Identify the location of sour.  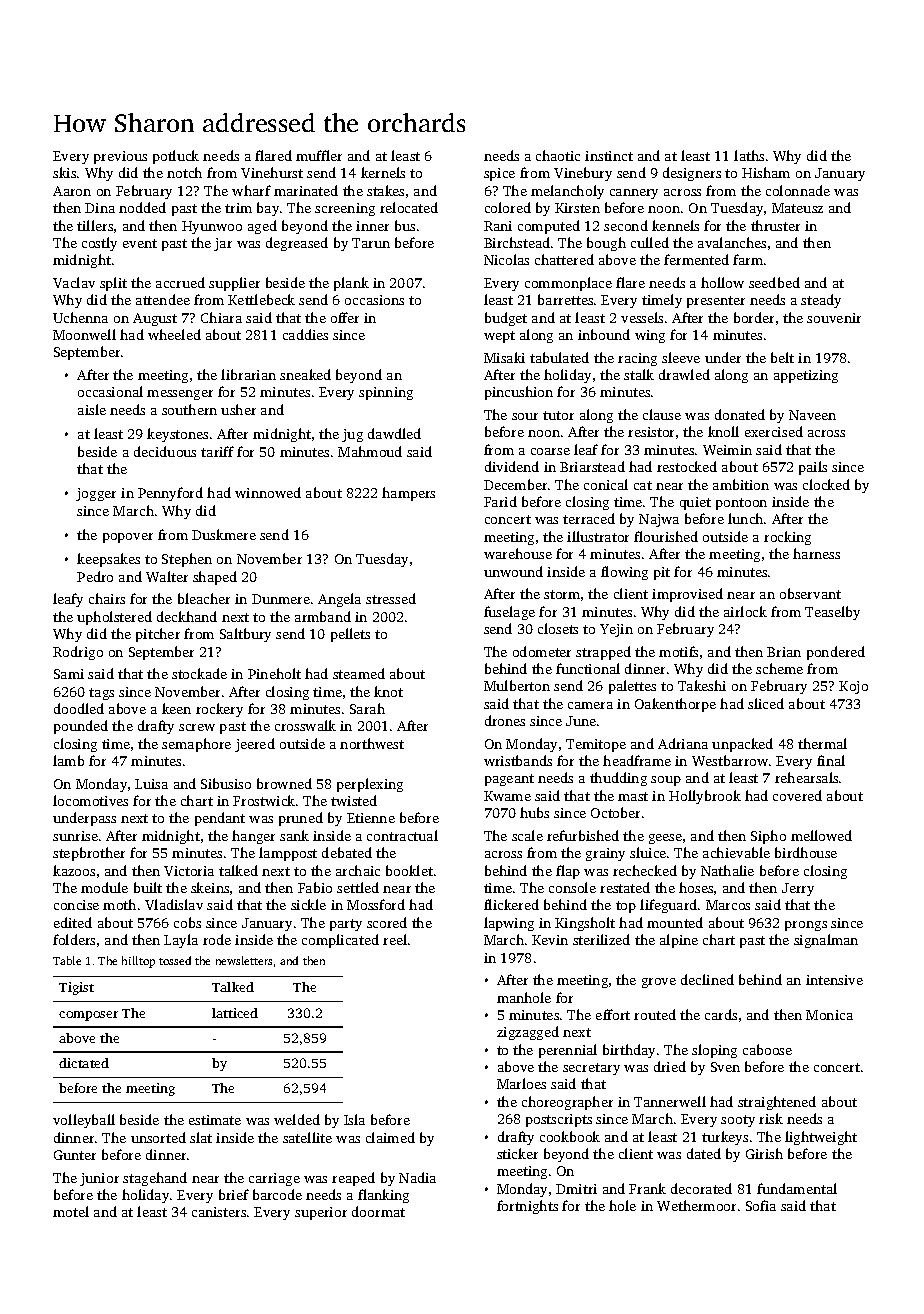
(525, 416).
